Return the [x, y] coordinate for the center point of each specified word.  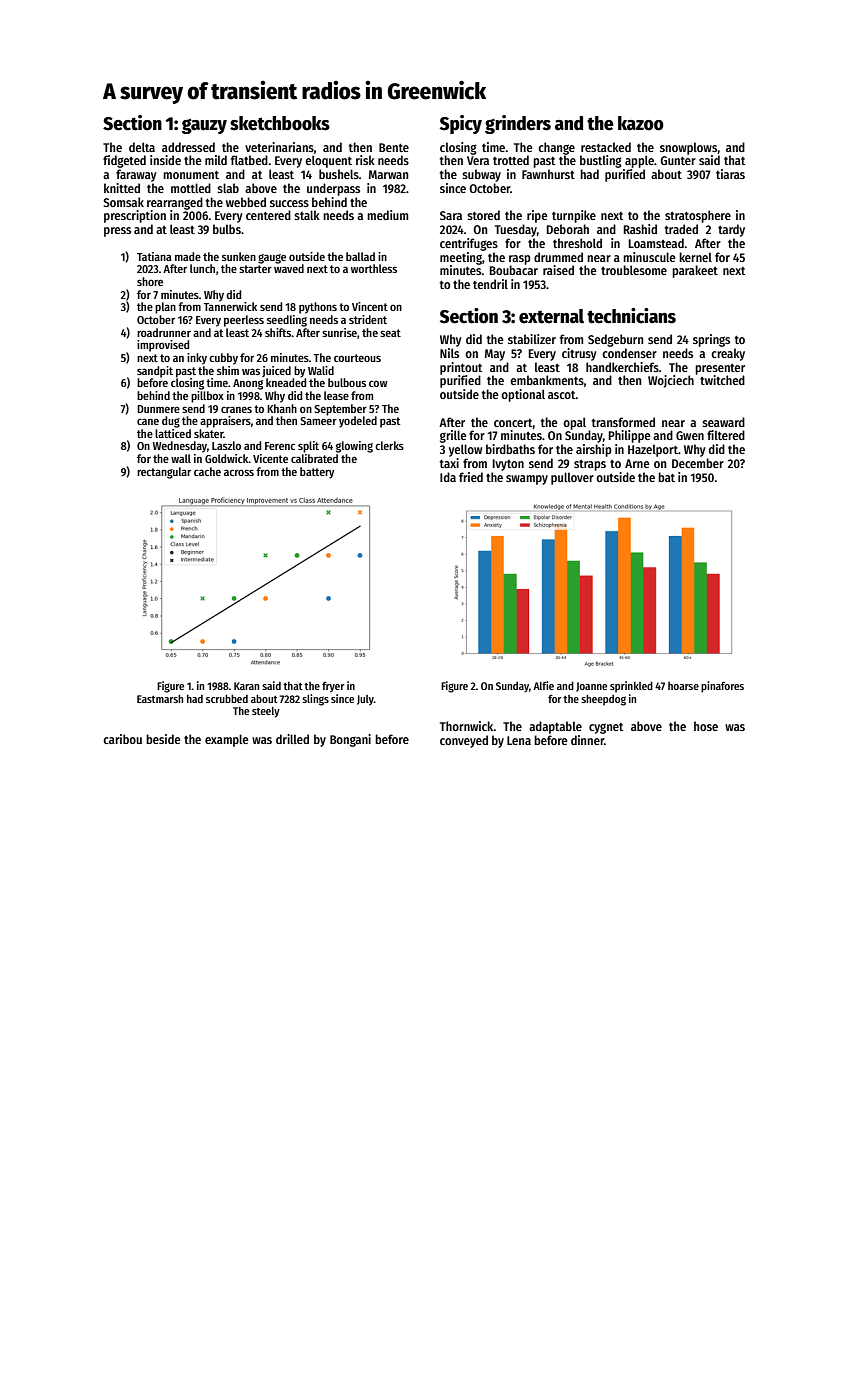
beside [163, 739]
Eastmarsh [160, 698]
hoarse [683, 686]
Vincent [370, 306]
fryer [333, 687]
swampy [527, 480]
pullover [572, 478]
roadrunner [164, 332]
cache [207, 471]
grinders [518, 124]
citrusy [579, 354]
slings [315, 700]
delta [142, 147]
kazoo [641, 123]
